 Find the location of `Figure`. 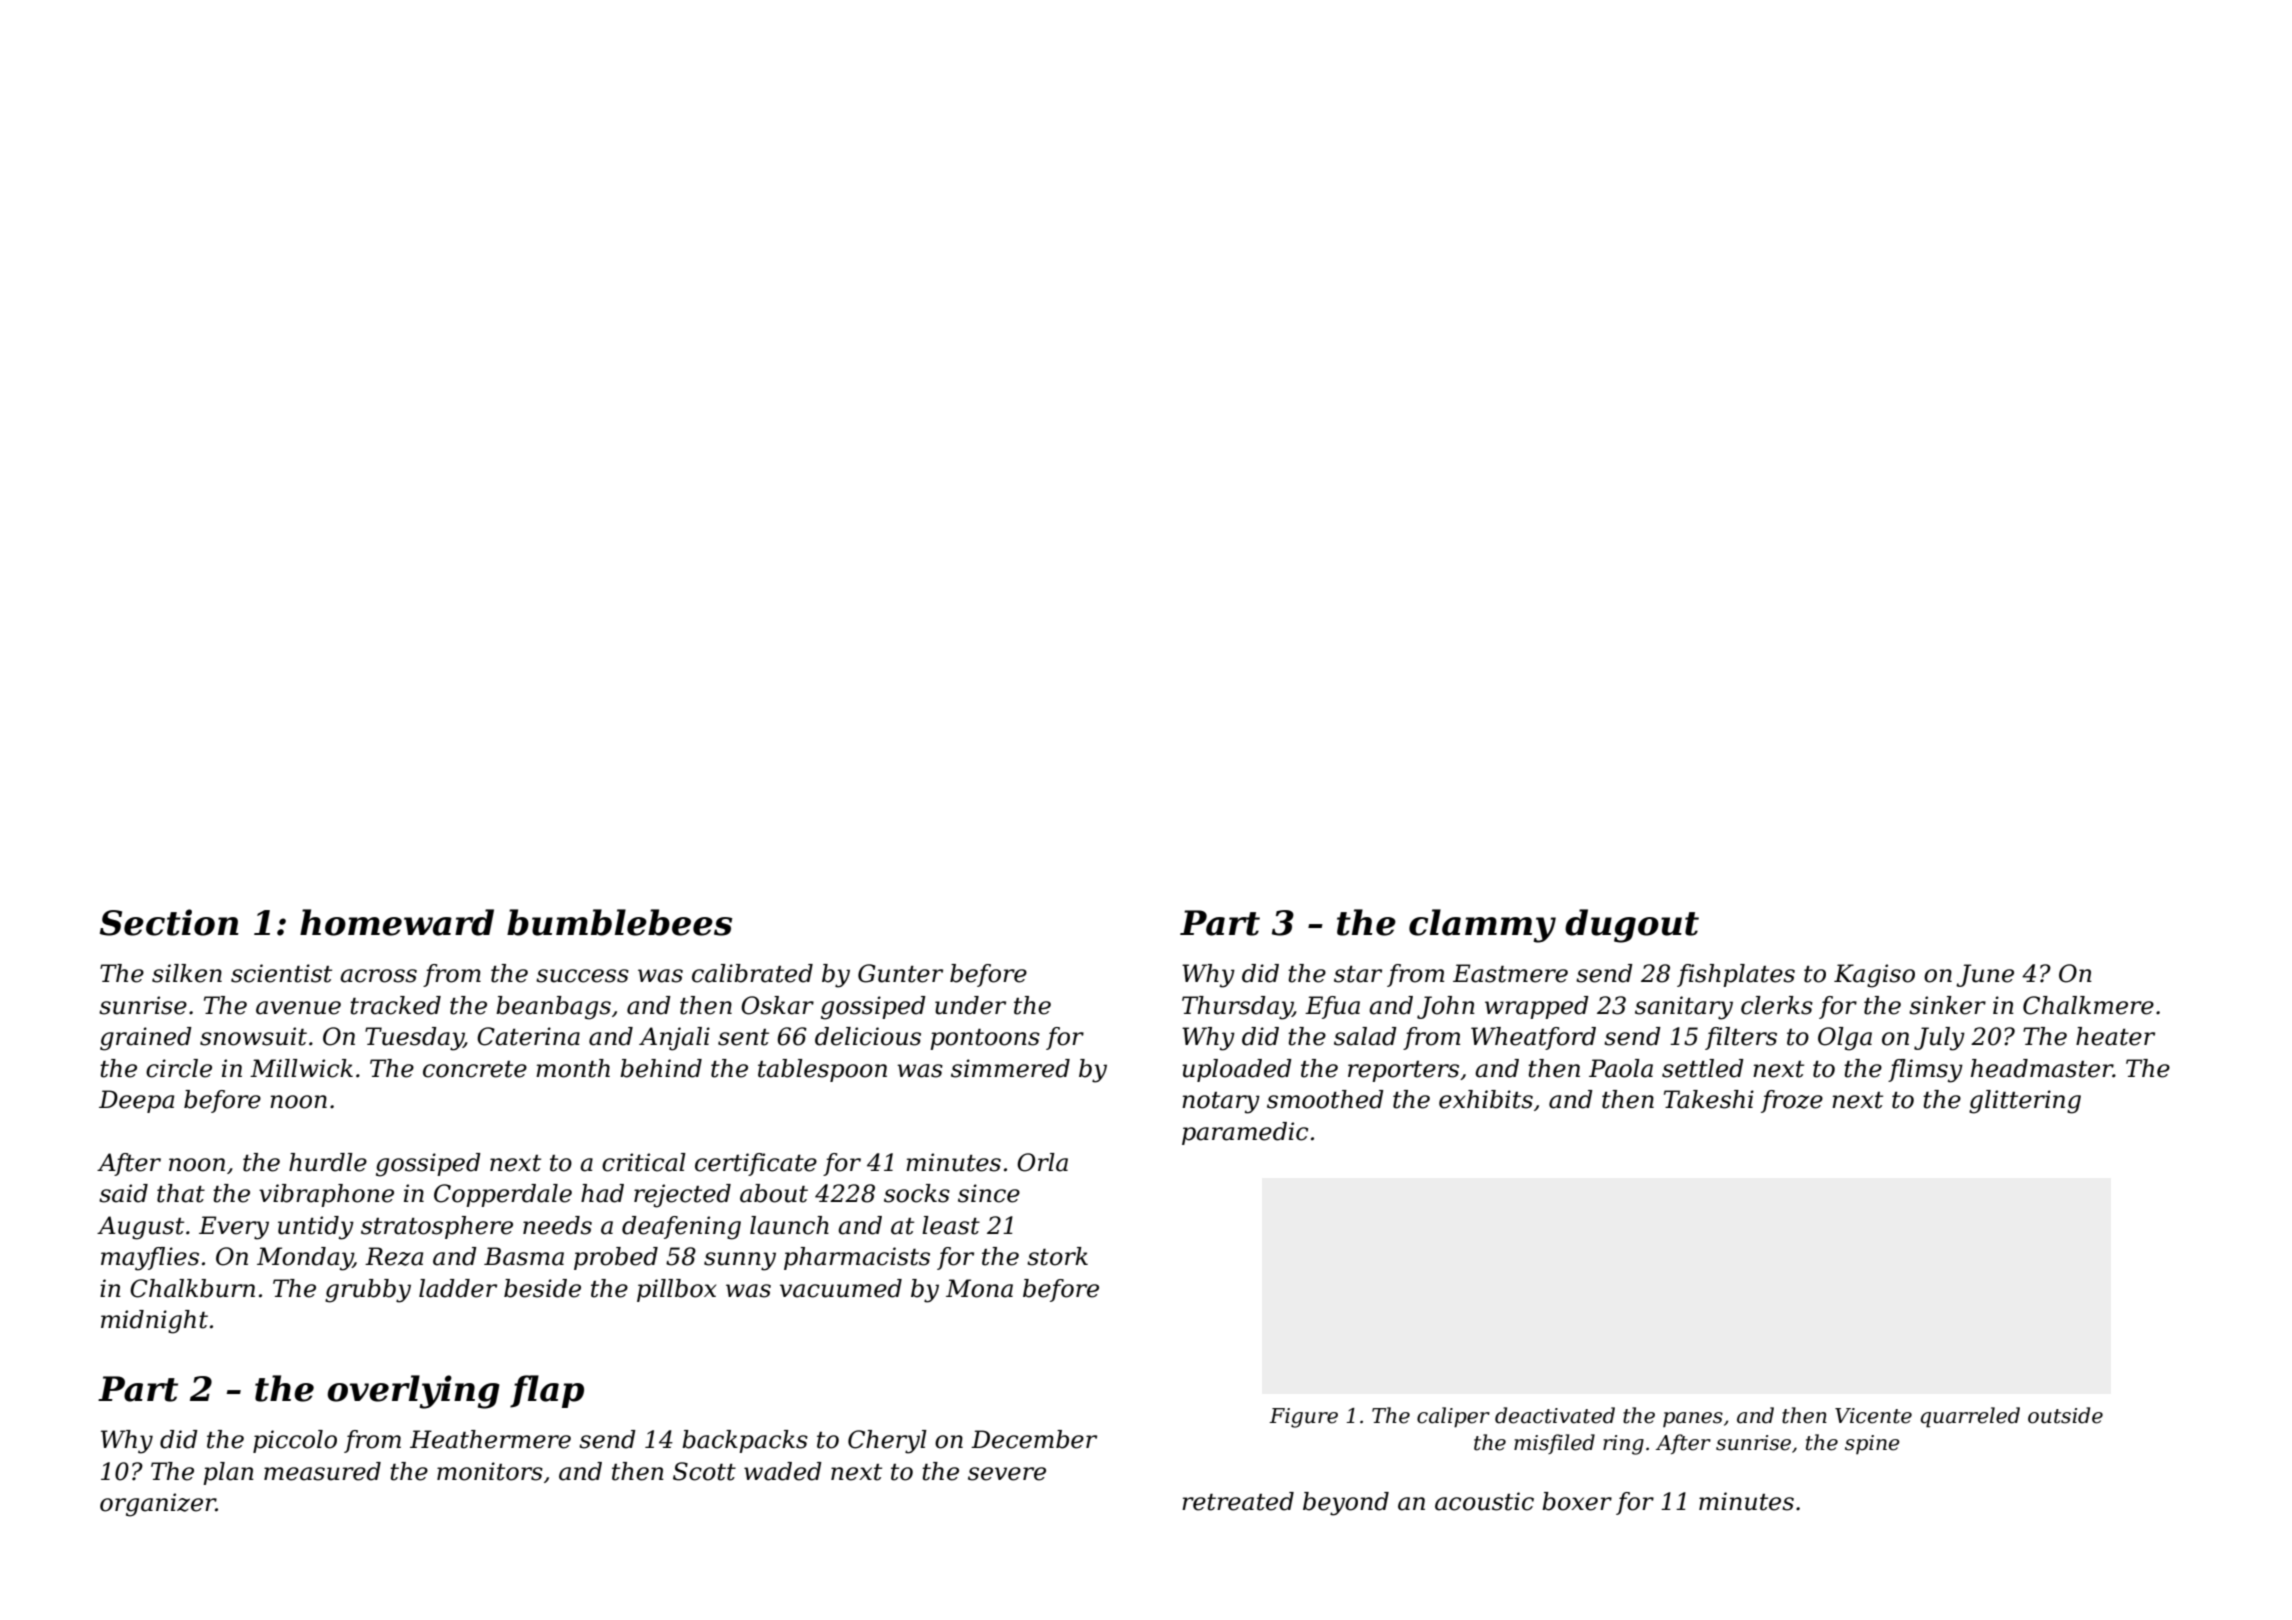

Figure is located at coordinates (1303, 1418).
